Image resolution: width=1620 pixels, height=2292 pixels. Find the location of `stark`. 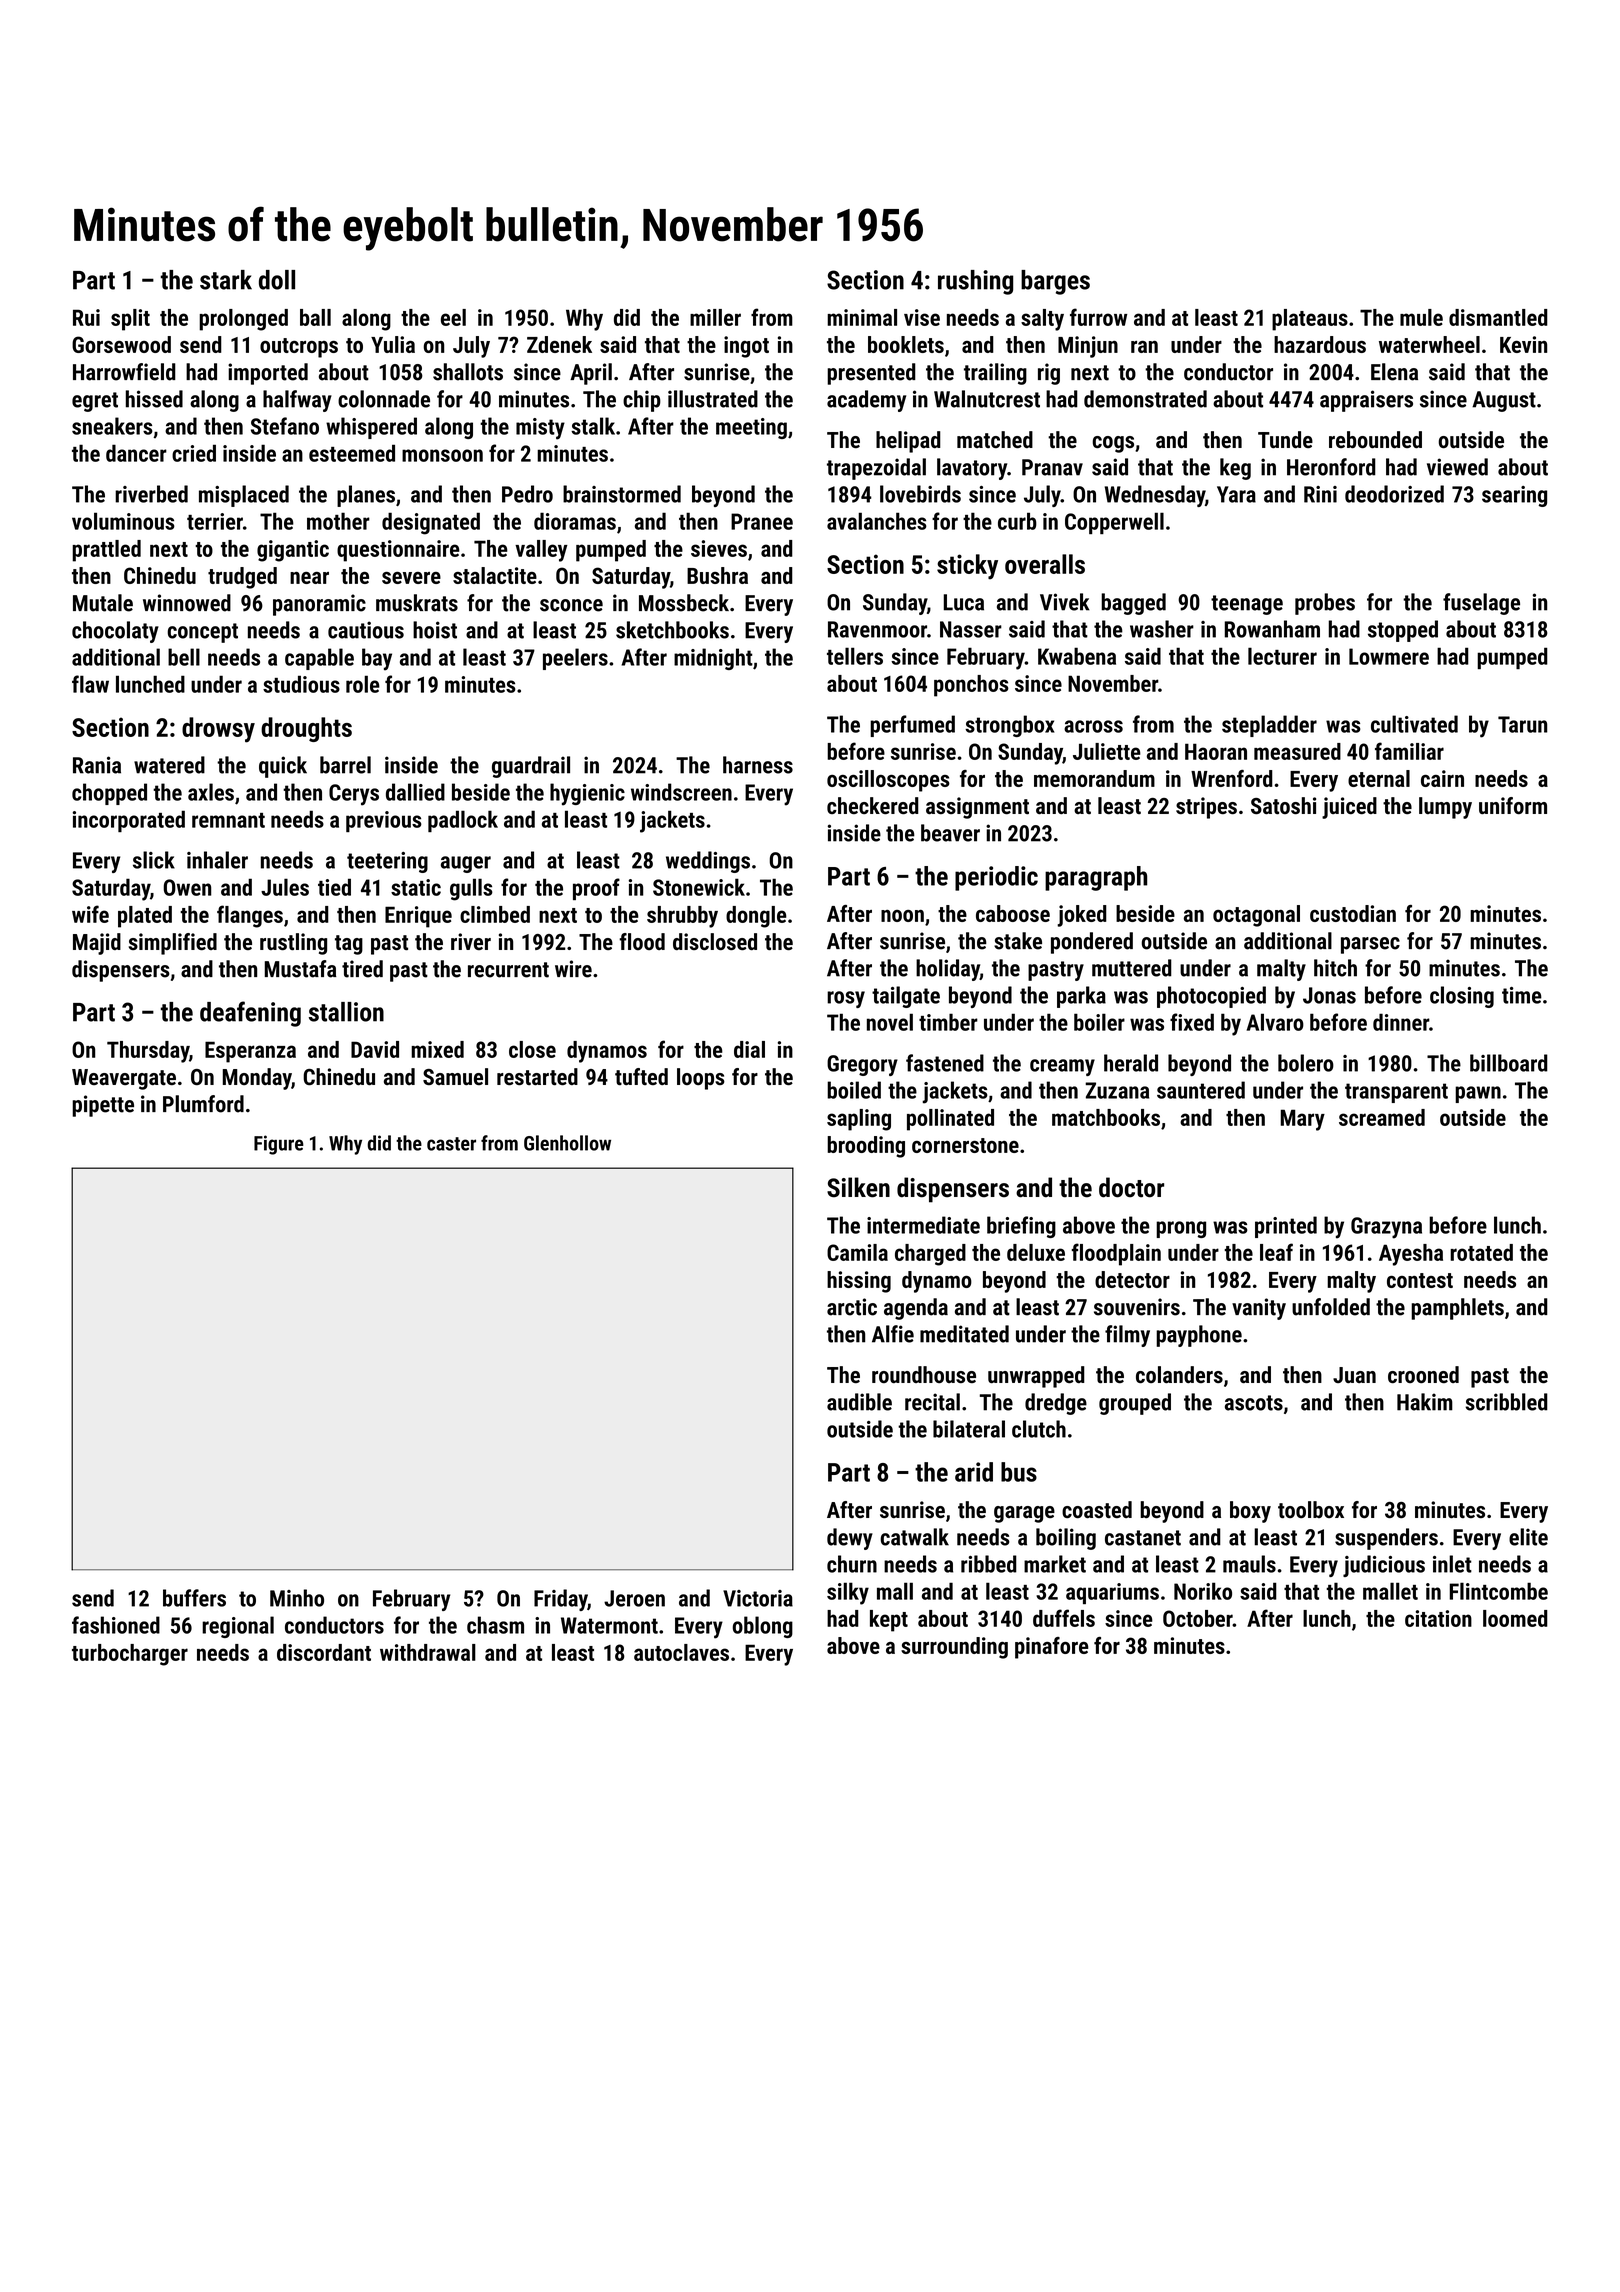

stark is located at coordinates (226, 280).
